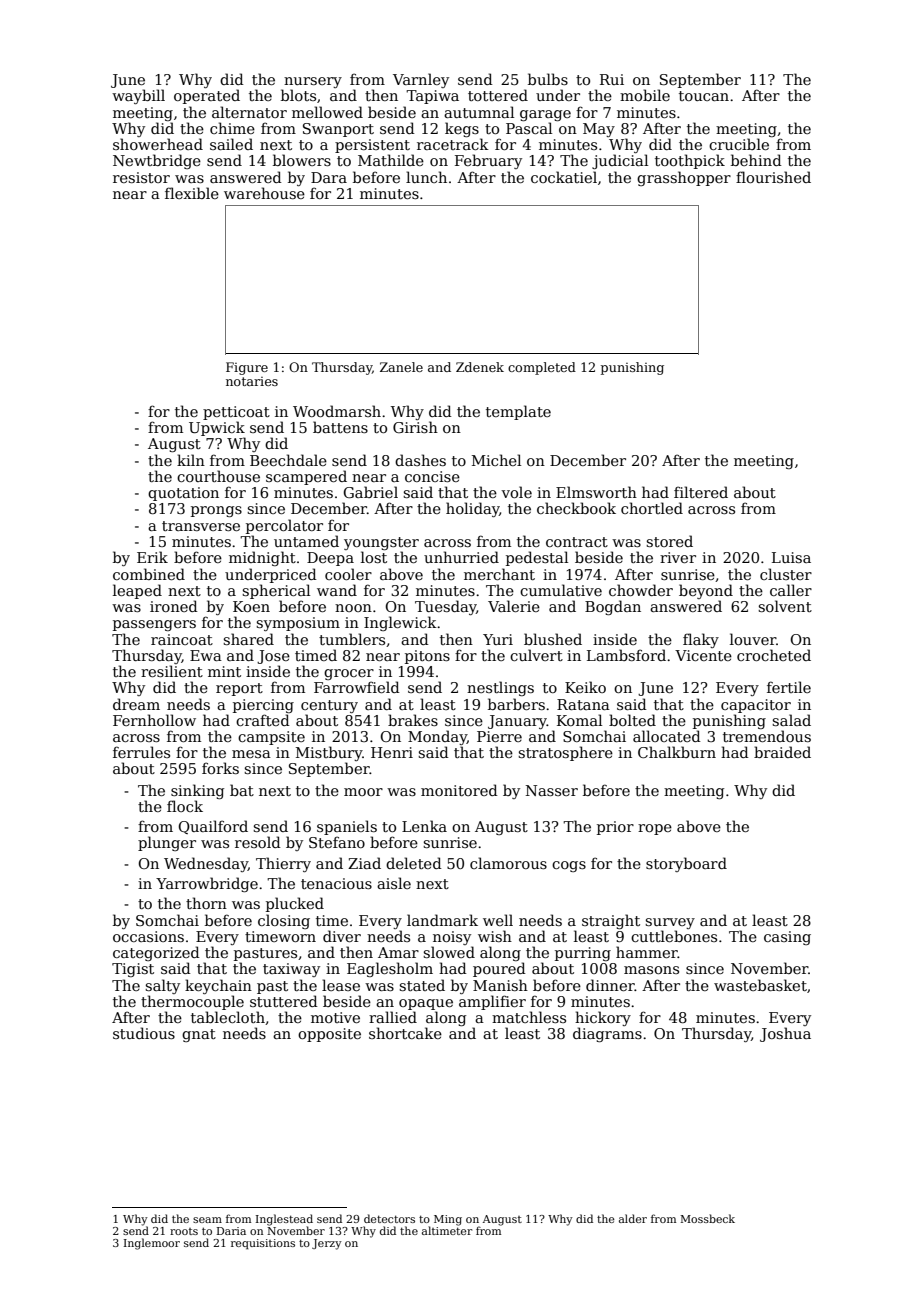  I want to click on operated, so click(207, 96).
